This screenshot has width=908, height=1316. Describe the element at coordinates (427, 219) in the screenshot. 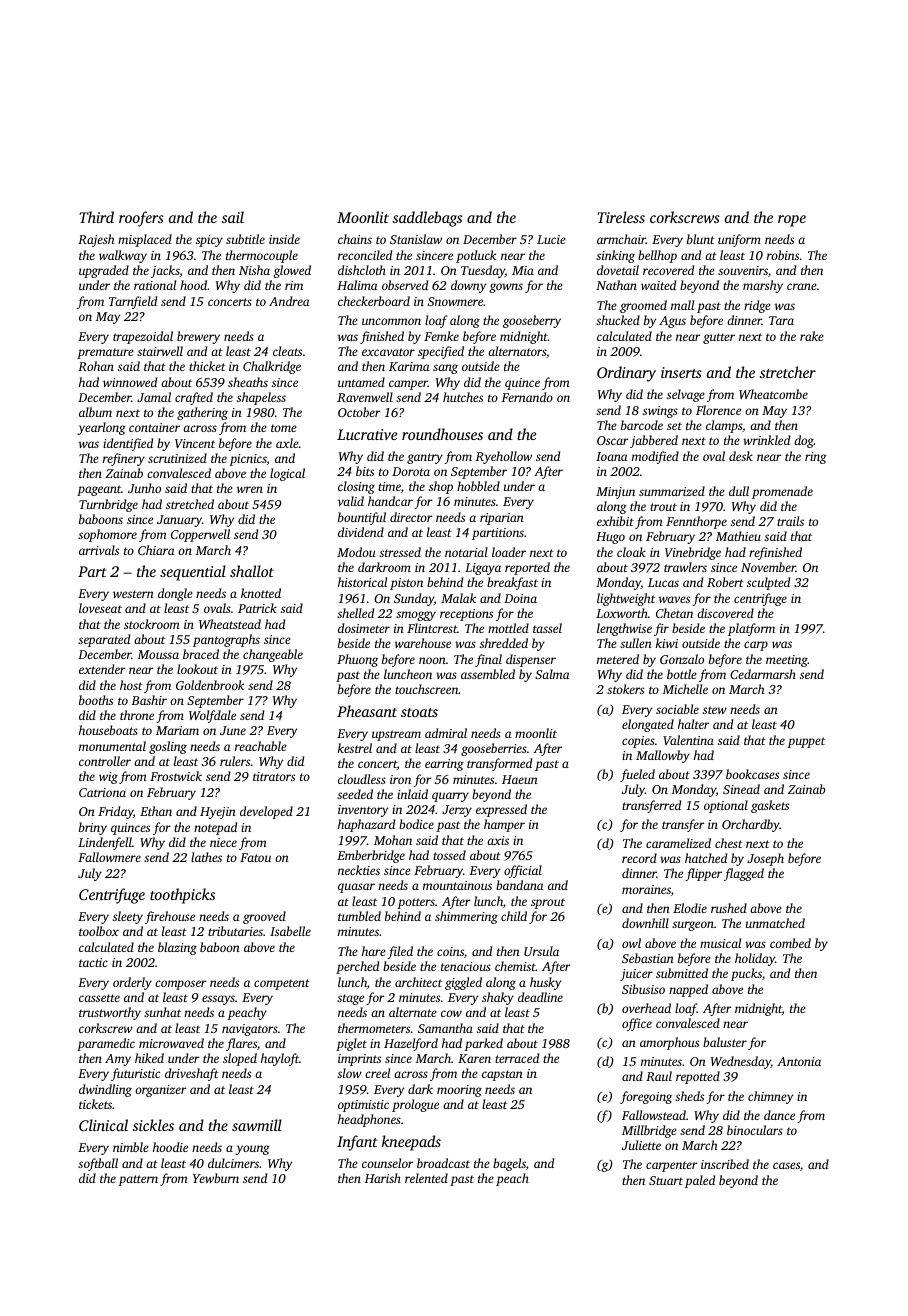

I see `saddlebags` at that location.
